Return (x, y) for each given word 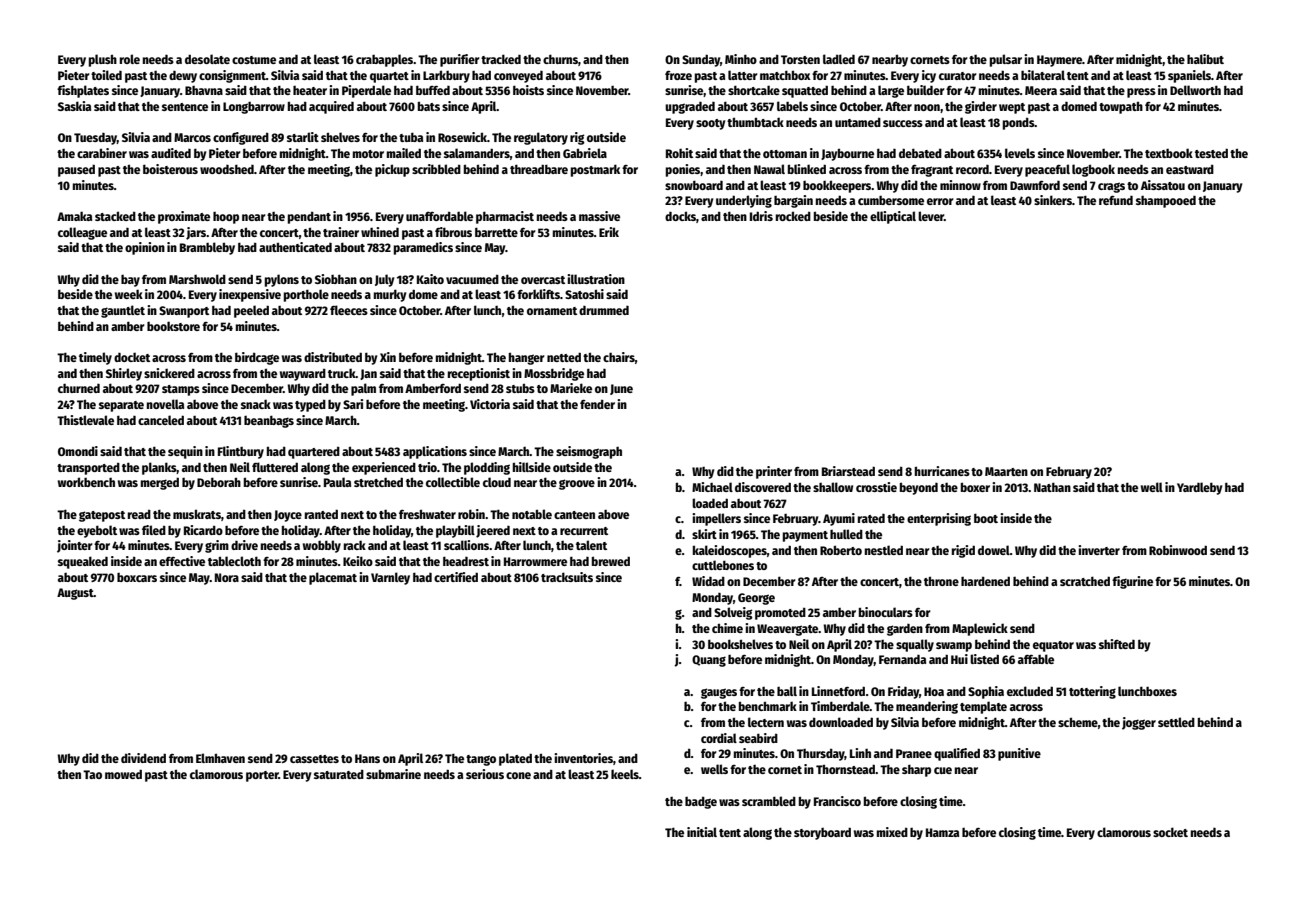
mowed (123, 774)
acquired (331, 107)
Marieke (571, 388)
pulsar (1006, 60)
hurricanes (942, 471)
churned (79, 388)
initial (702, 832)
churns (560, 59)
